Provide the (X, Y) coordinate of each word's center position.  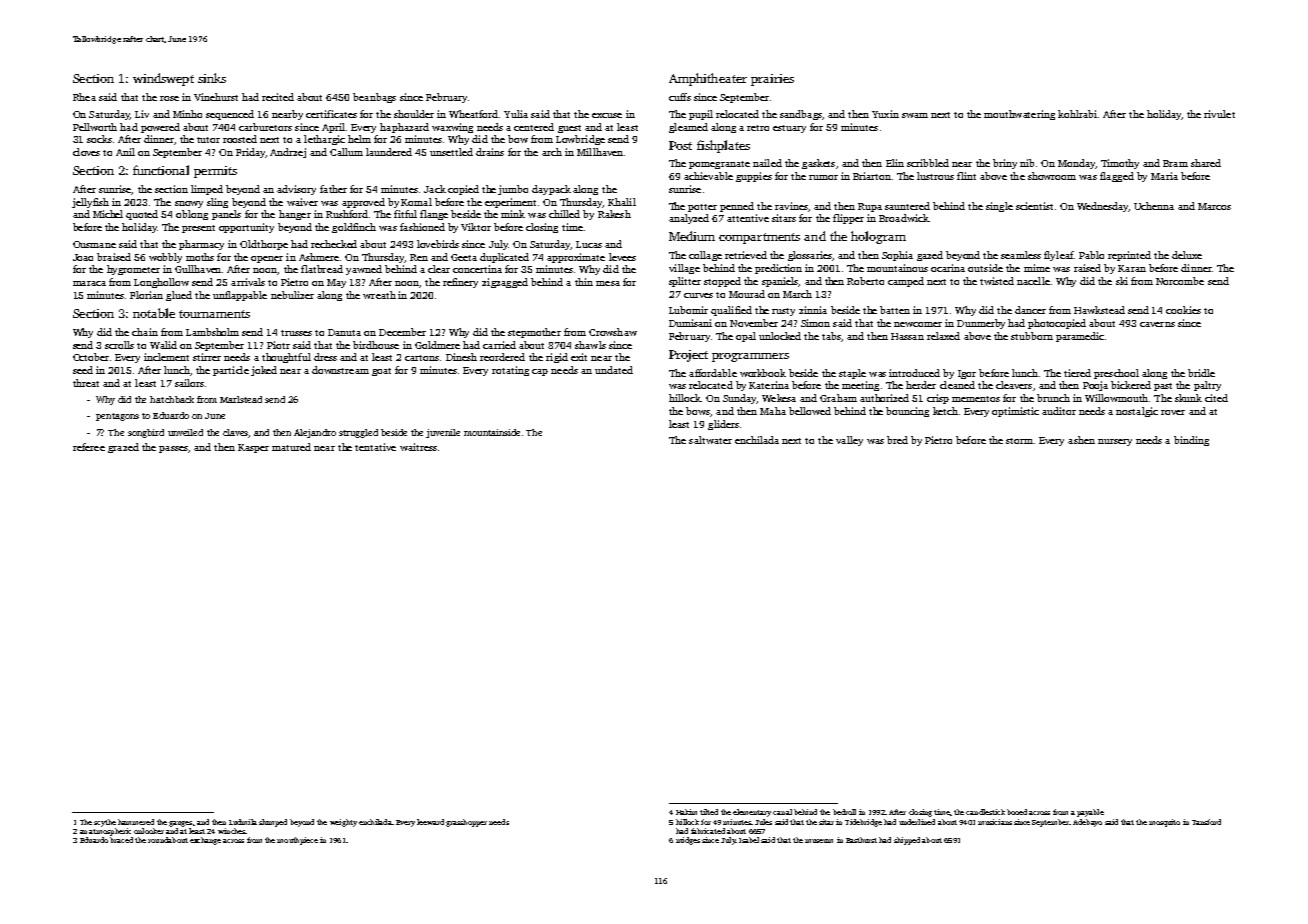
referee (89, 447)
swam (915, 115)
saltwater (710, 440)
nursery (1115, 442)
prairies (772, 80)
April (333, 128)
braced (121, 840)
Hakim (686, 812)
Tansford (1206, 822)
